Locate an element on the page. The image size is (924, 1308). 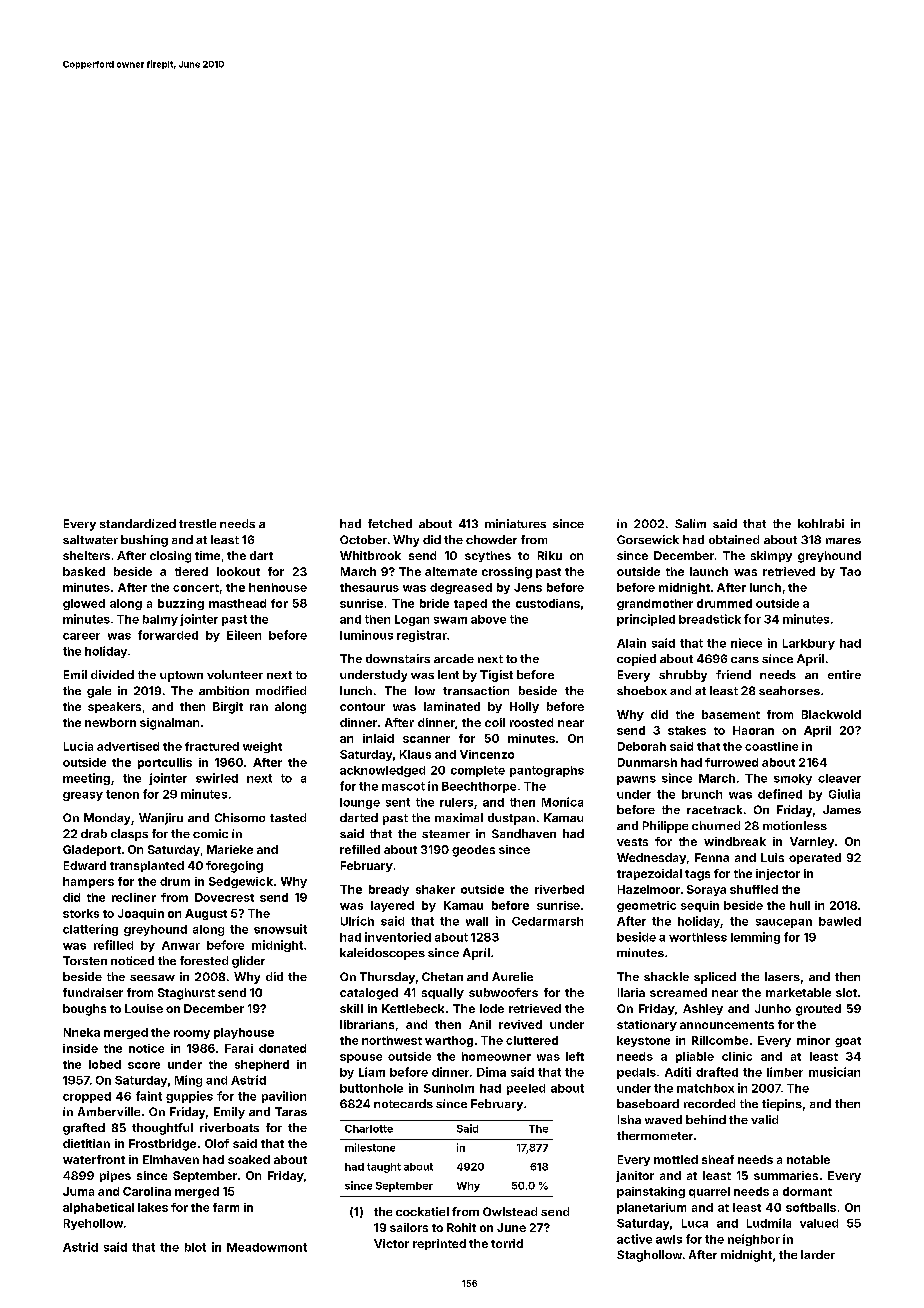
above is located at coordinates (488, 619).
